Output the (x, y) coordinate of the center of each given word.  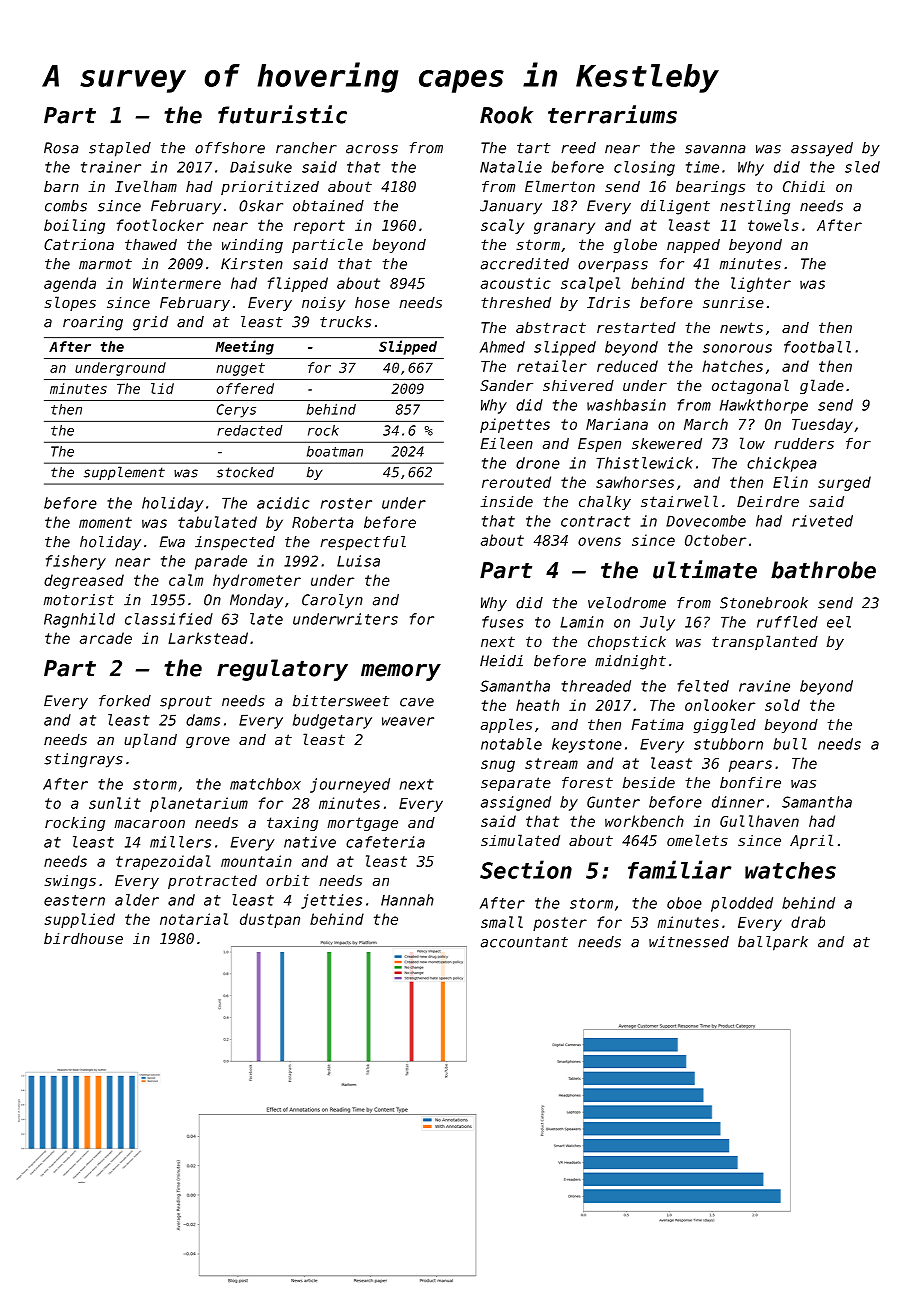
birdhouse (83, 938)
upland (150, 740)
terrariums (612, 114)
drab (808, 922)
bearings (710, 188)
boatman (335, 451)
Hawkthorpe (764, 406)
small (502, 922)
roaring (93, 323)
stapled (120, 149)
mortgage (363, 824)
